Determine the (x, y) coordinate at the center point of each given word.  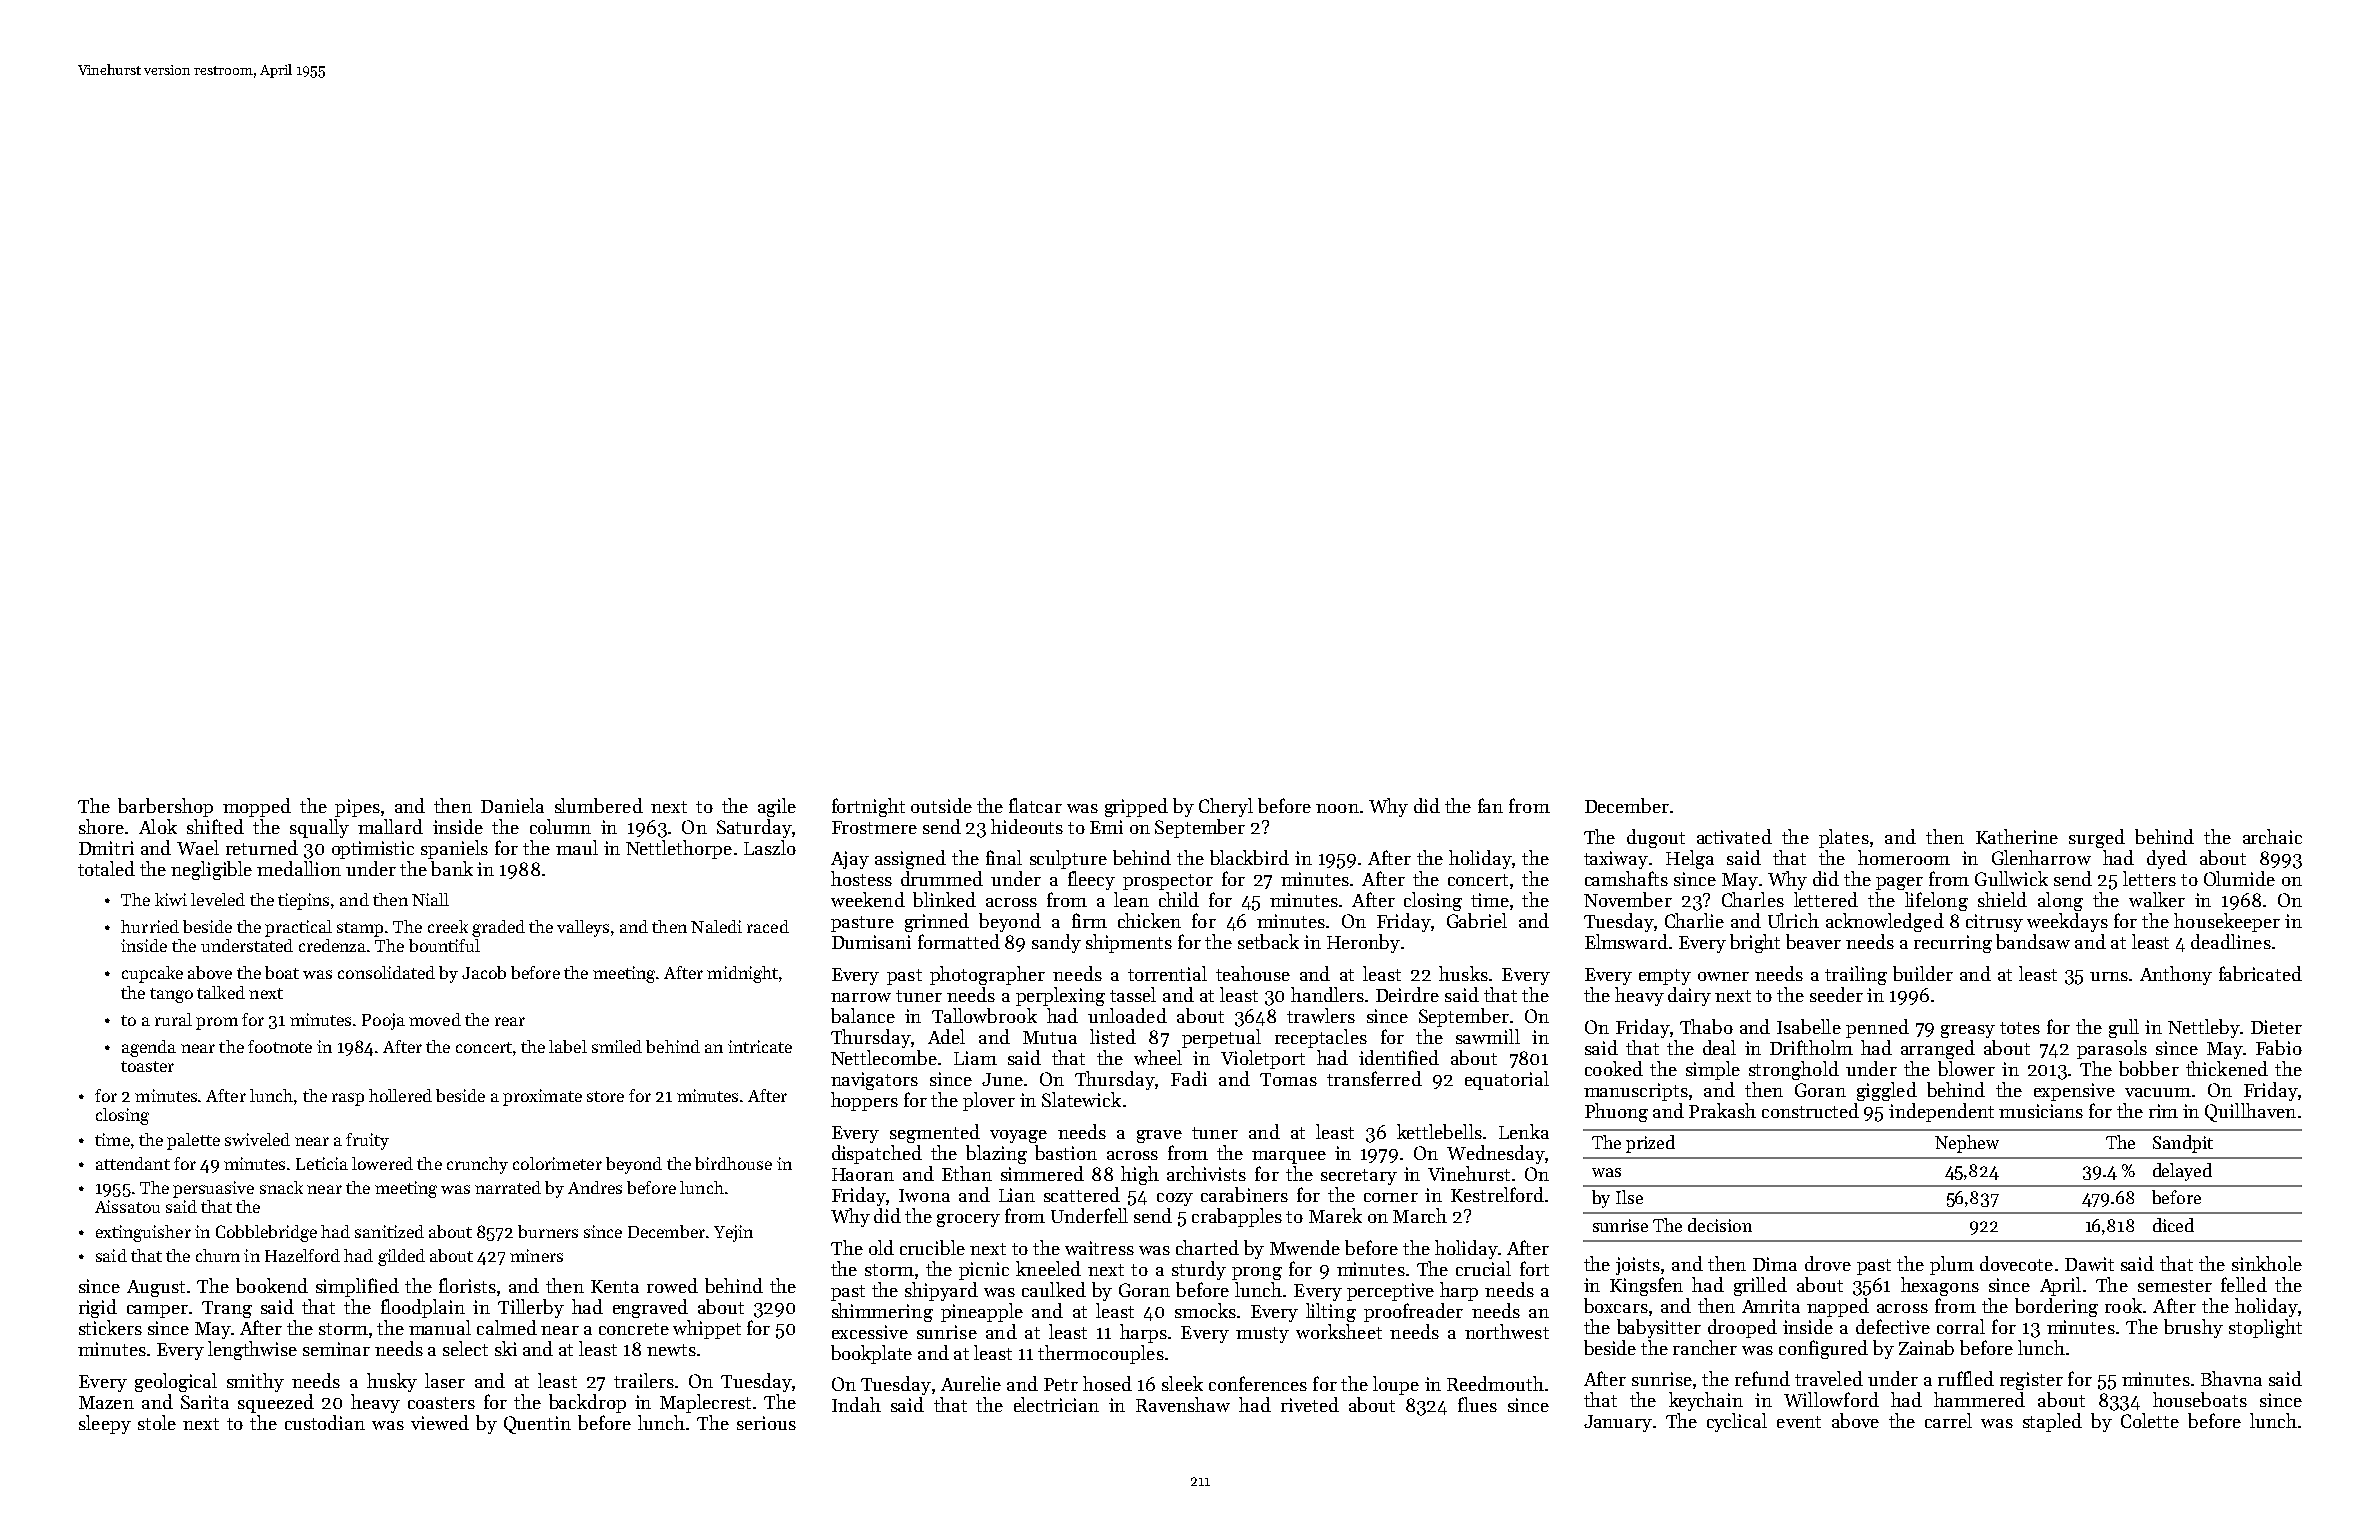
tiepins (303, 901)
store (605, 1096)
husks (1463, 973)
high (1140, 1175)
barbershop (165, 807)
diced (2173, 1225)
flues (1477, 1404)
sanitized (389, 1231)
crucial (1483, 1268)
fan (1490, 805)
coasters (441, 1403)
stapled (2052, 1422)
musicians (2041, 1111)
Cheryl (1226, 807)
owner (1723, 976)
